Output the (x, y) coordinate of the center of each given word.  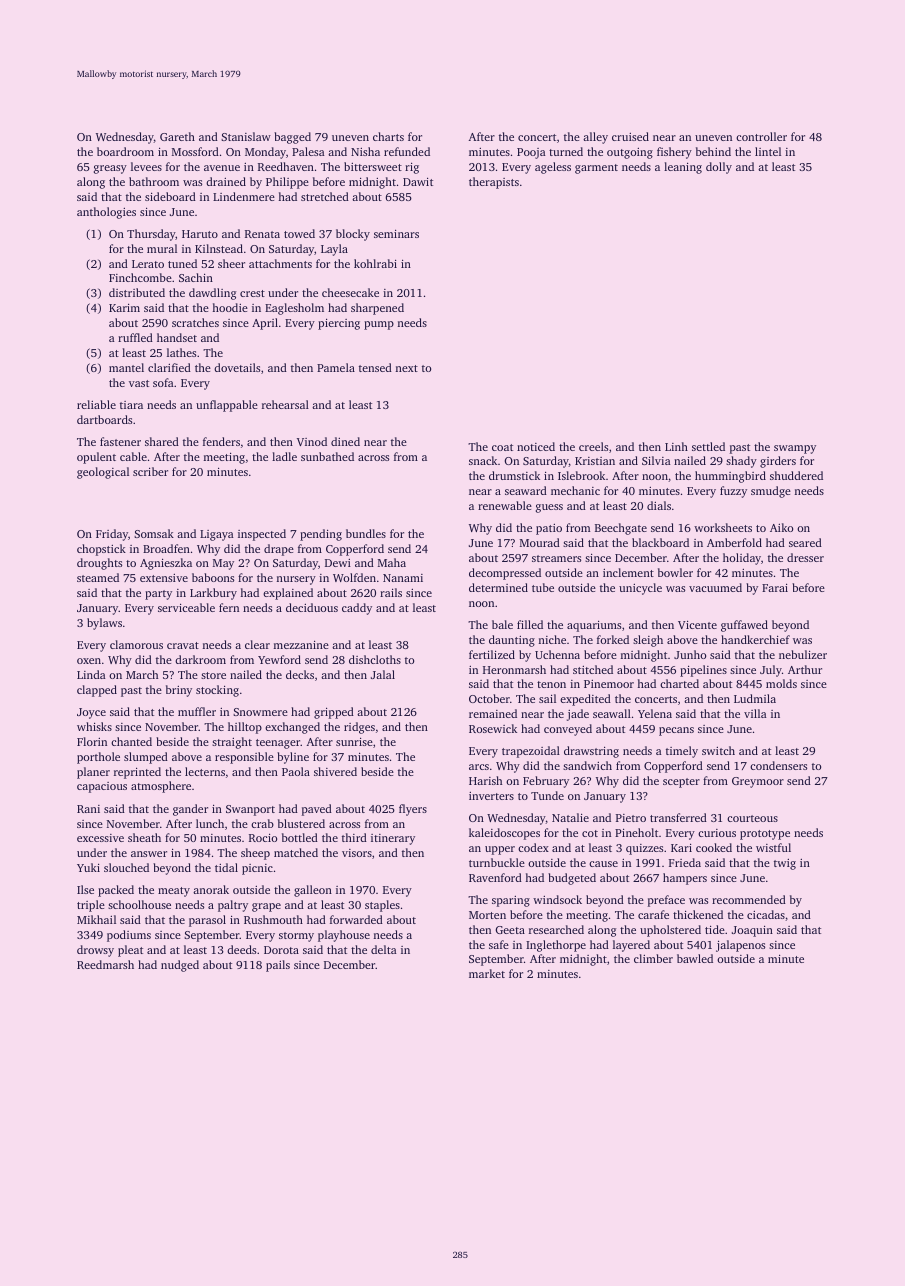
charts (388, 136)
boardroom (125, 151)
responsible (244, 758)
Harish (485, 780)
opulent (96, 458)
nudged (180, 966)
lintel (768, 151)
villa (755, 713)
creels (593, 446)
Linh (676, 446)
